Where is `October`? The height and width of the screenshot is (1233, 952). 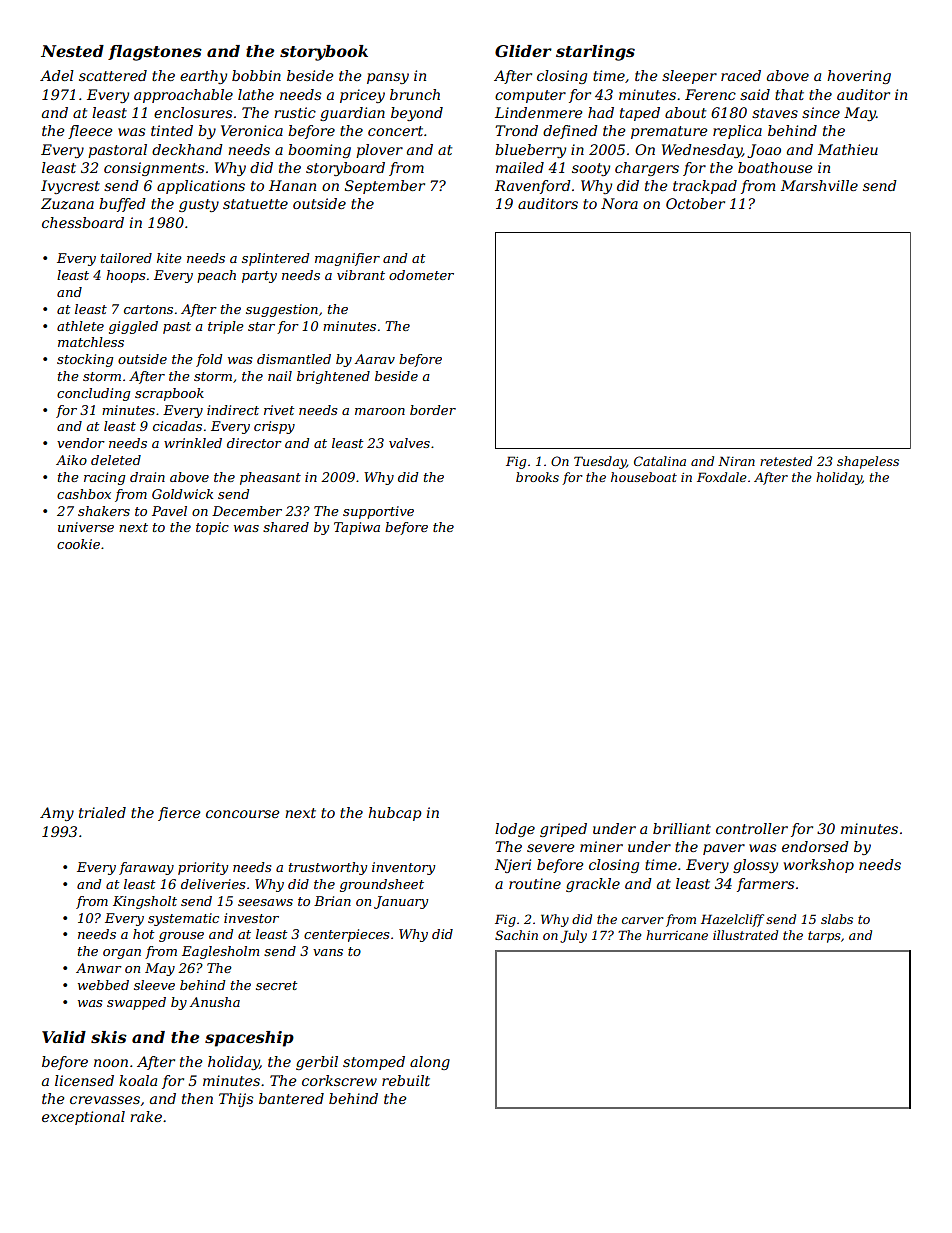
October is located at coordinates (695, 203).
